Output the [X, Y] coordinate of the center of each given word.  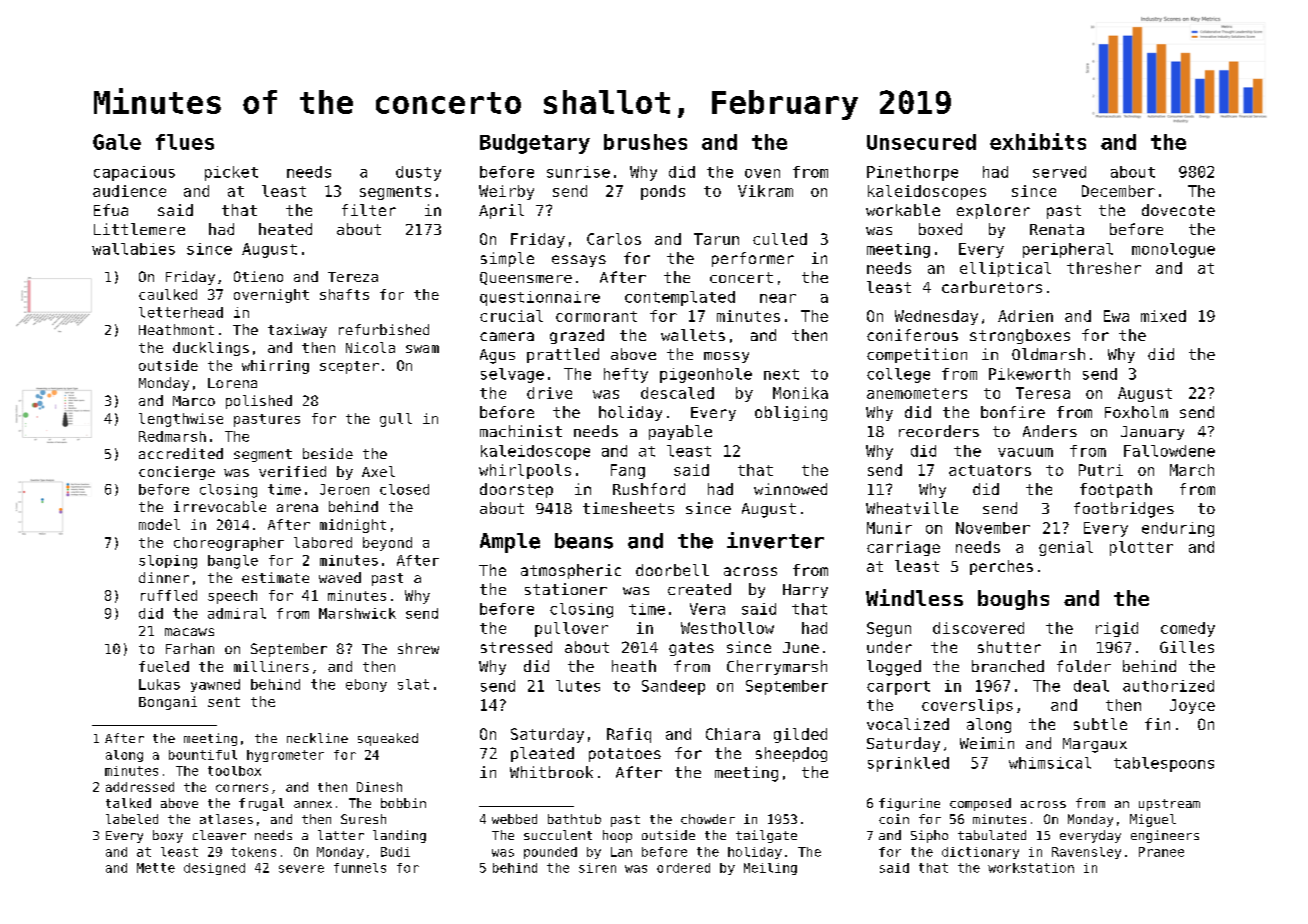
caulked [168, 294]
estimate [275, 577]
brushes [645, 142]
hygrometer [285, 756]
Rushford [649, 489]
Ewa [1116, 316]
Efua [111, 210]
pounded [550, 853]
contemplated [680, 298]
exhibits [1038, 141]
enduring [1178, 529]
